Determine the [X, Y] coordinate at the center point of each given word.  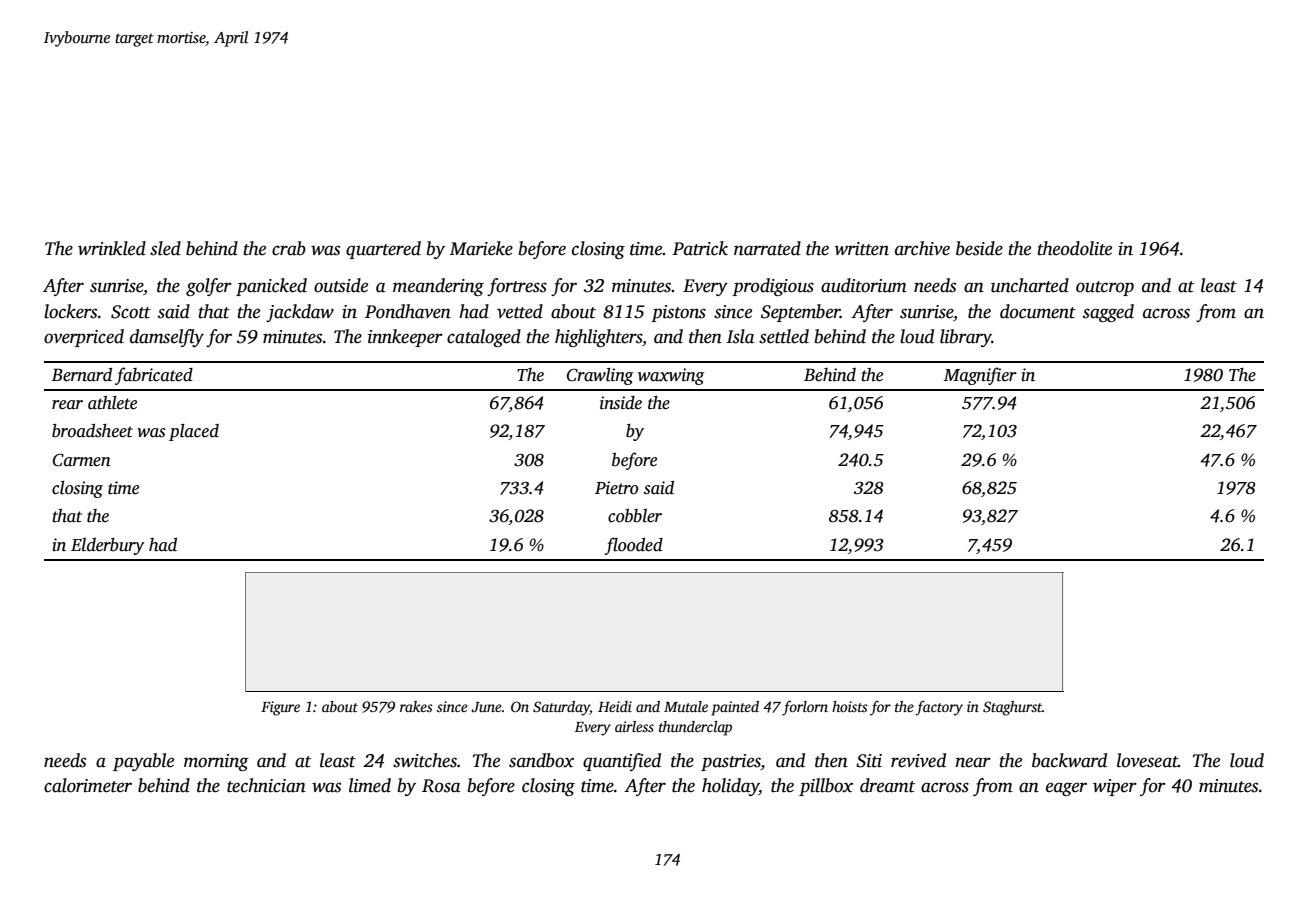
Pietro [617, 488]
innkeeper [405, 338]
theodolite [1074, 248]
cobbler [635, 516]
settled [784, 336]
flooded [633, 546]
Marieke [481, 248]
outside [341, 285]
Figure [280, 708]
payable [143, 762]
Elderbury [107, 546]
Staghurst [1012, 708]
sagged [1108, 313]
